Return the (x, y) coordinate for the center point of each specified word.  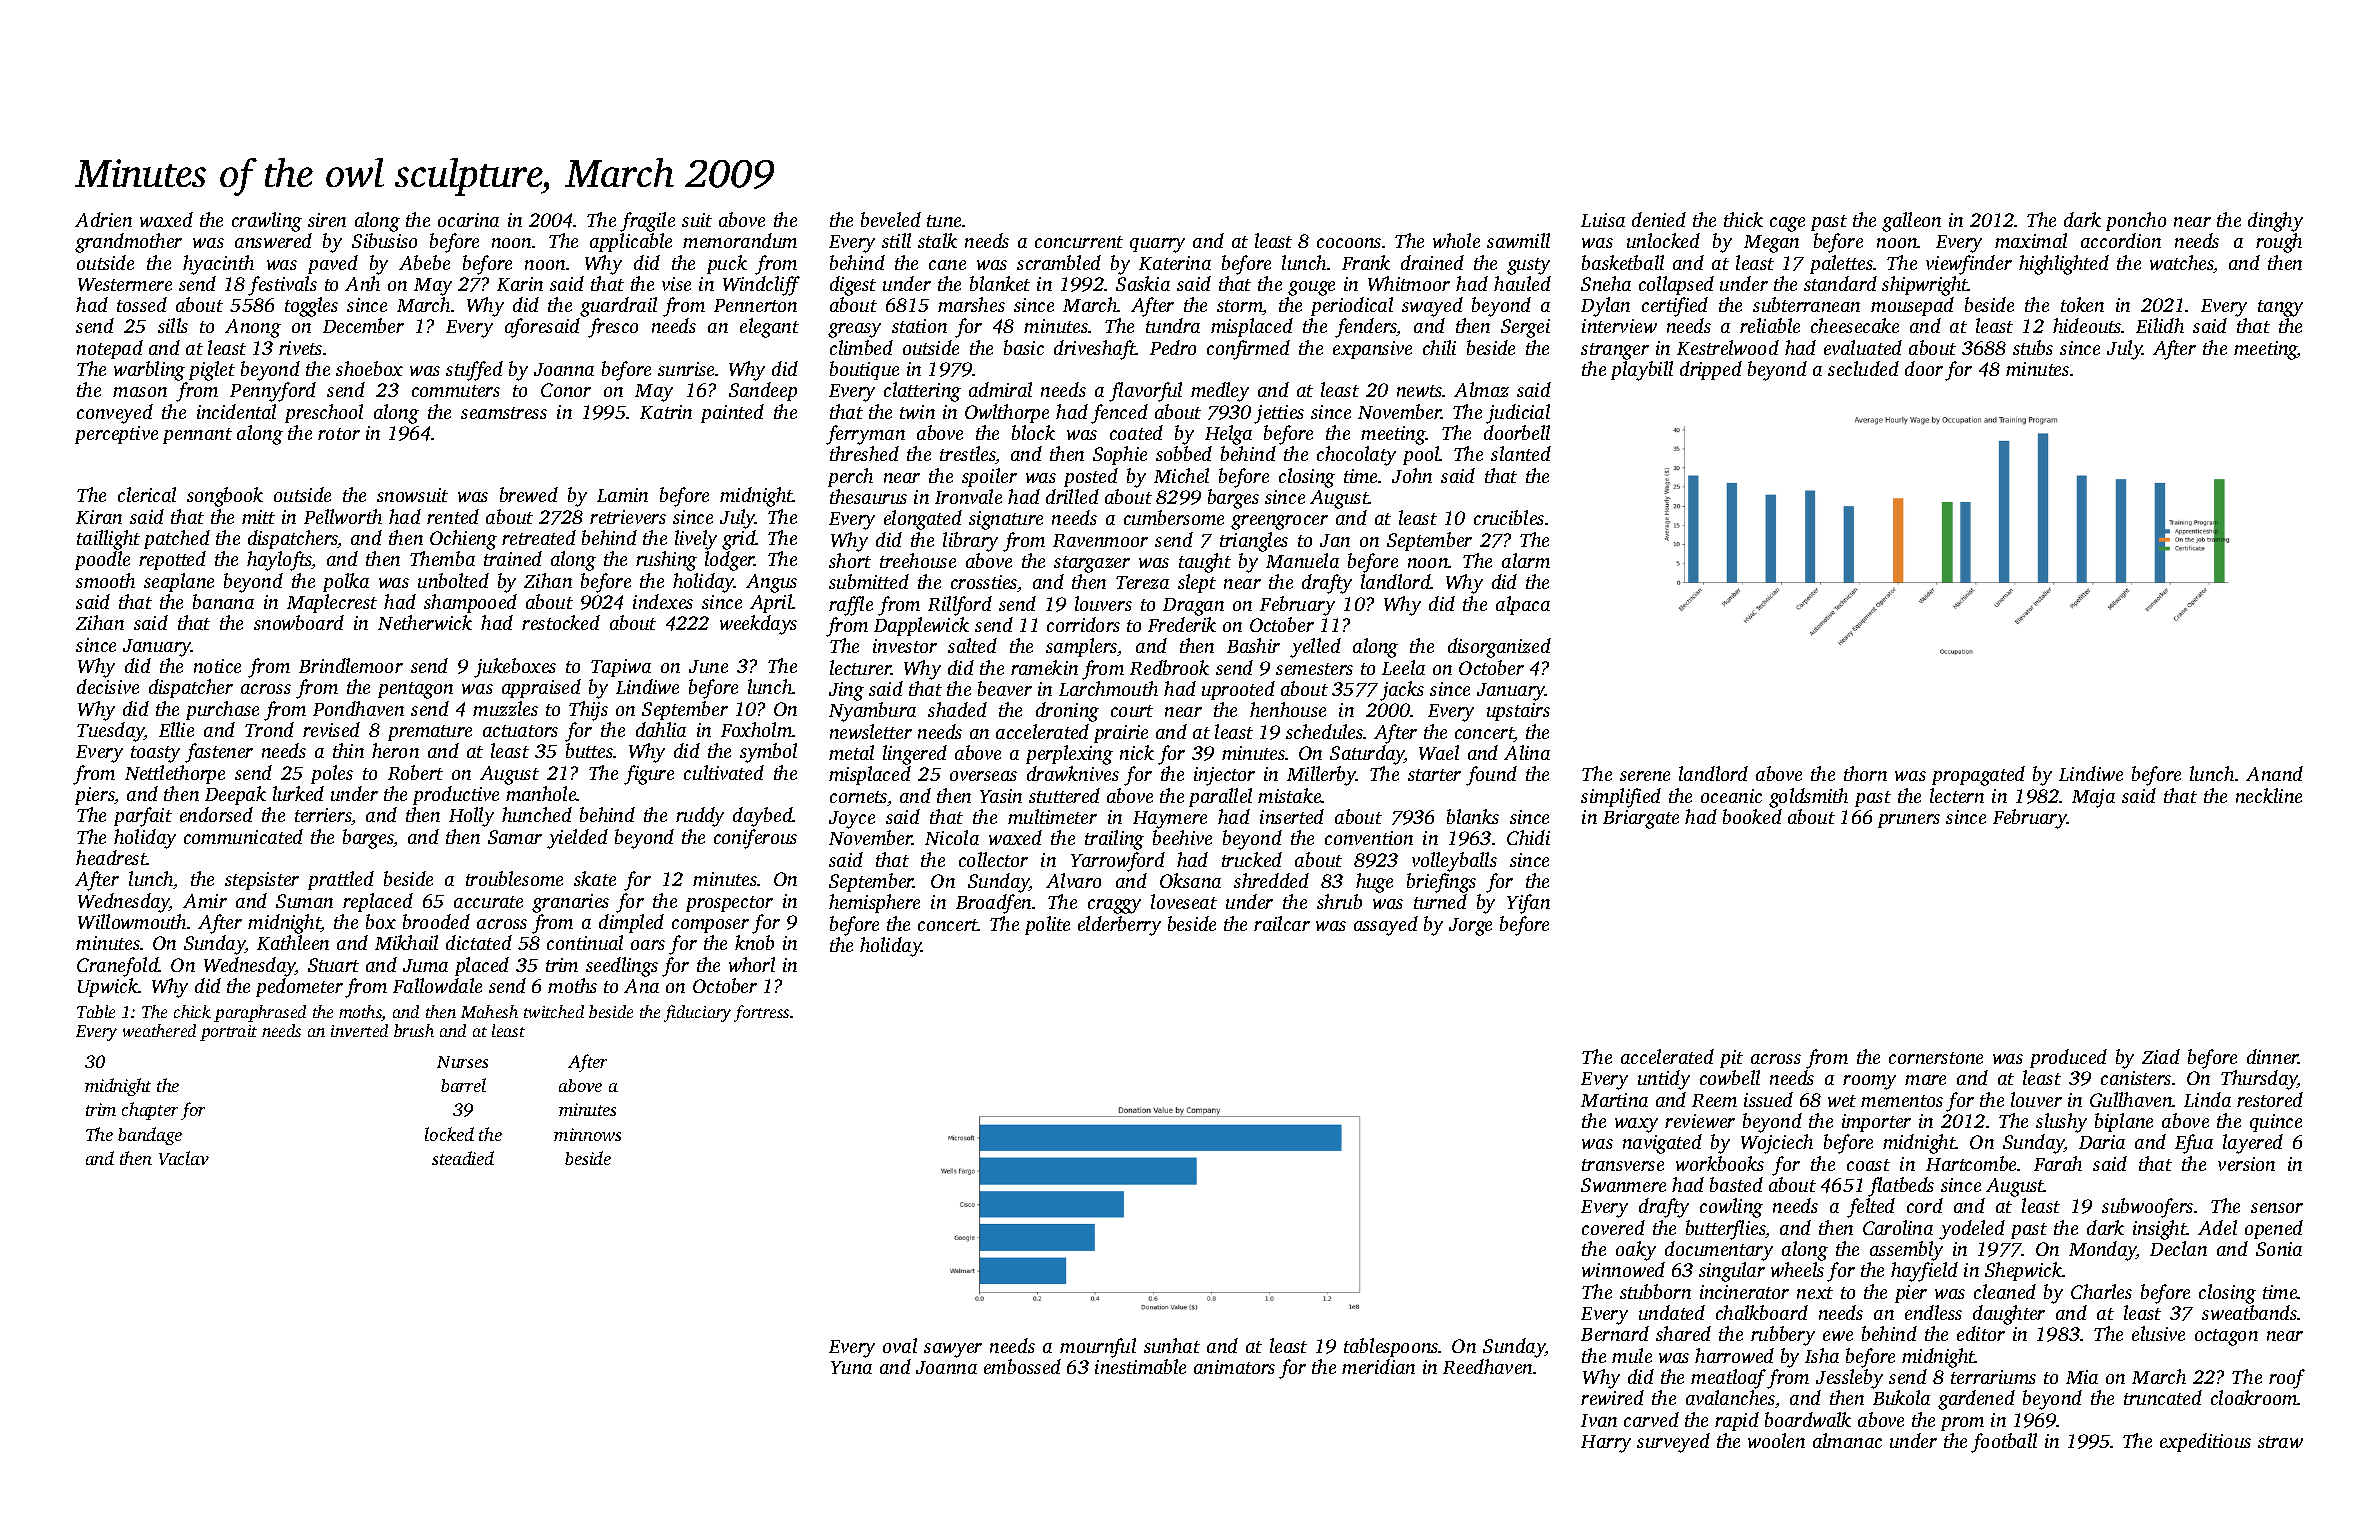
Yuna (851, 1367)
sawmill (1518, 240)
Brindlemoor (351, 665)
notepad (110, 349)
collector (993, 859)
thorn (1865, 773)
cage (1787, 224)
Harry (1606, 1444)
